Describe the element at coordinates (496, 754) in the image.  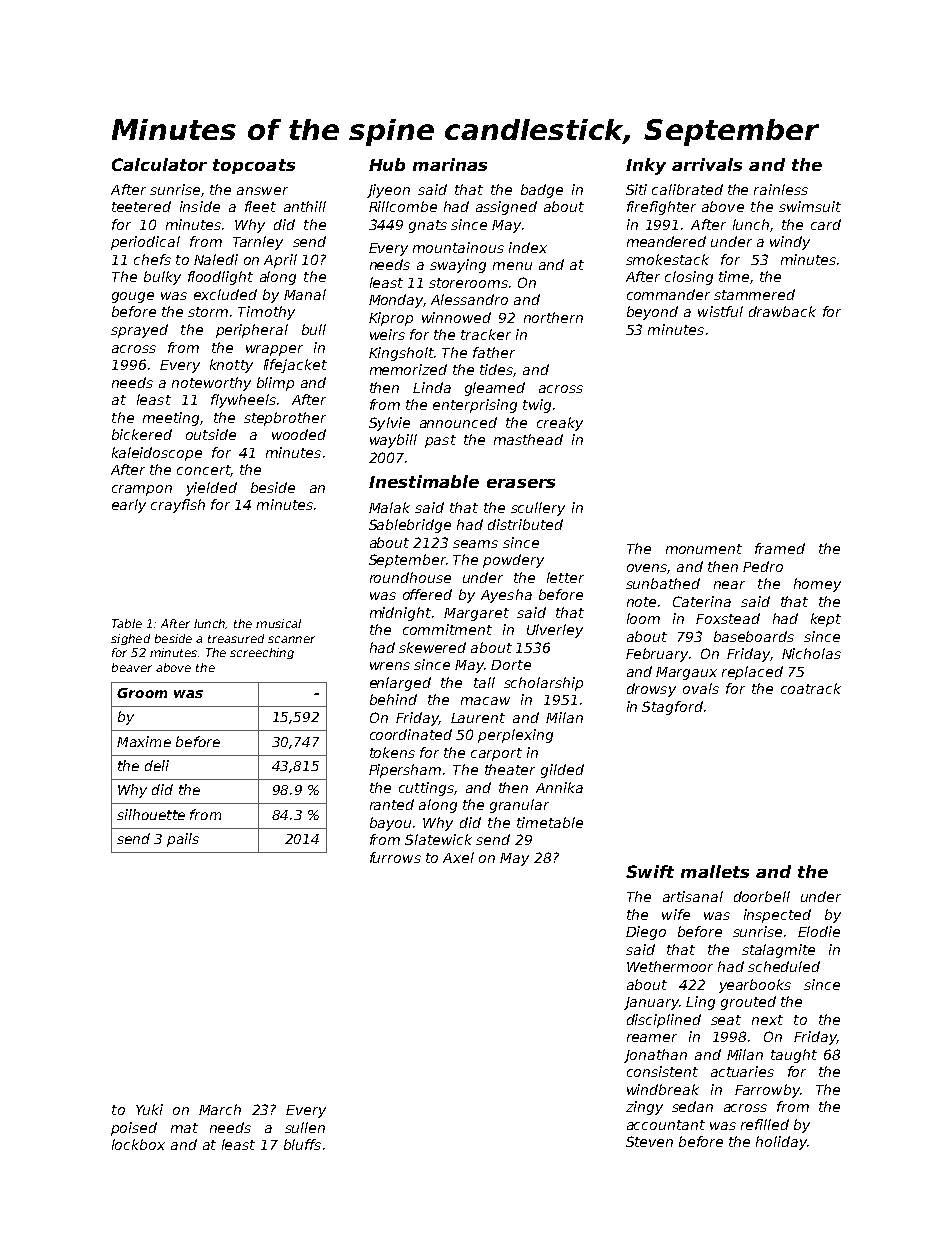
I see `carport` at that location.
